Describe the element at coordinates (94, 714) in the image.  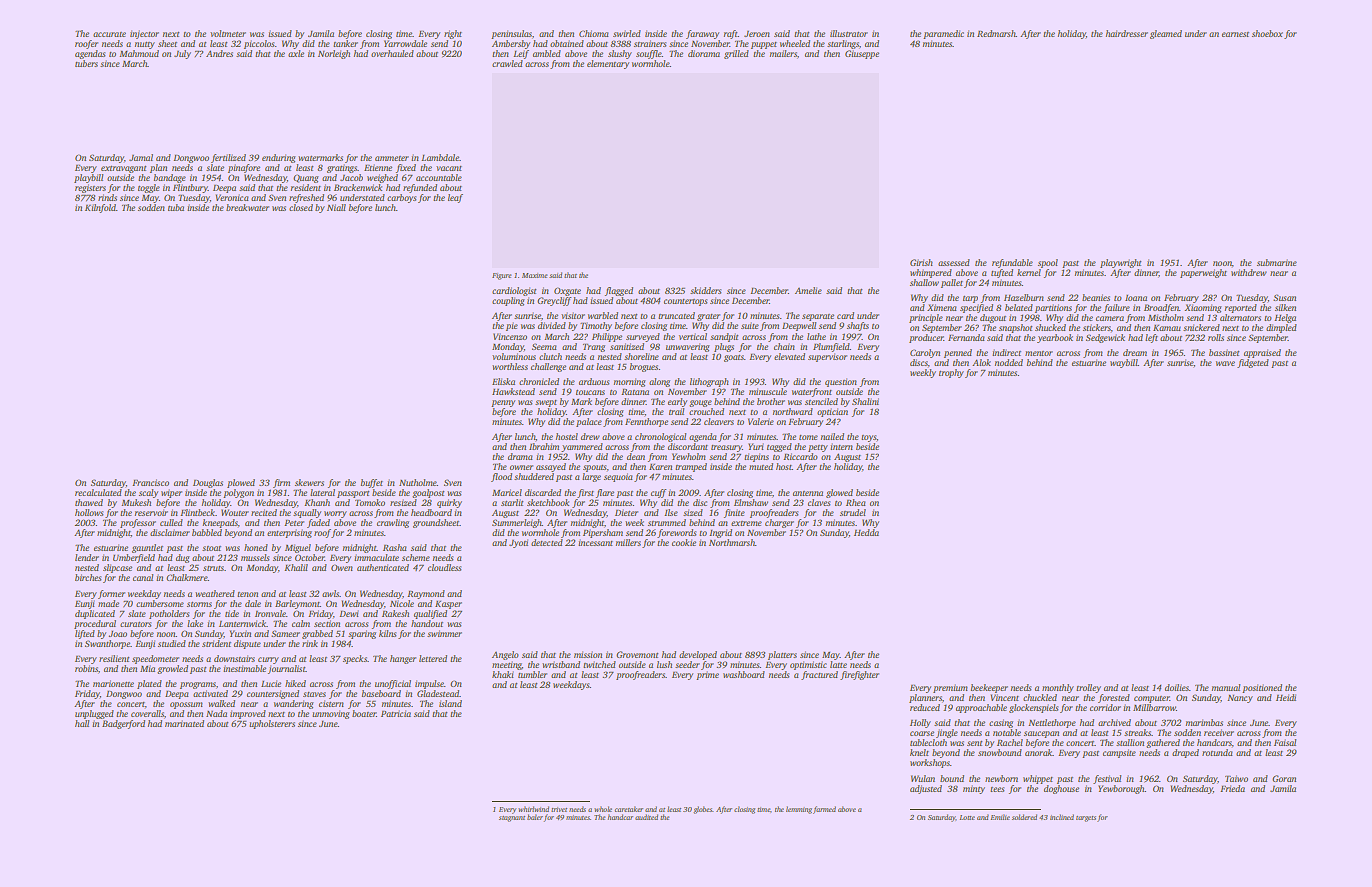
I see `unplugged` at that location.
